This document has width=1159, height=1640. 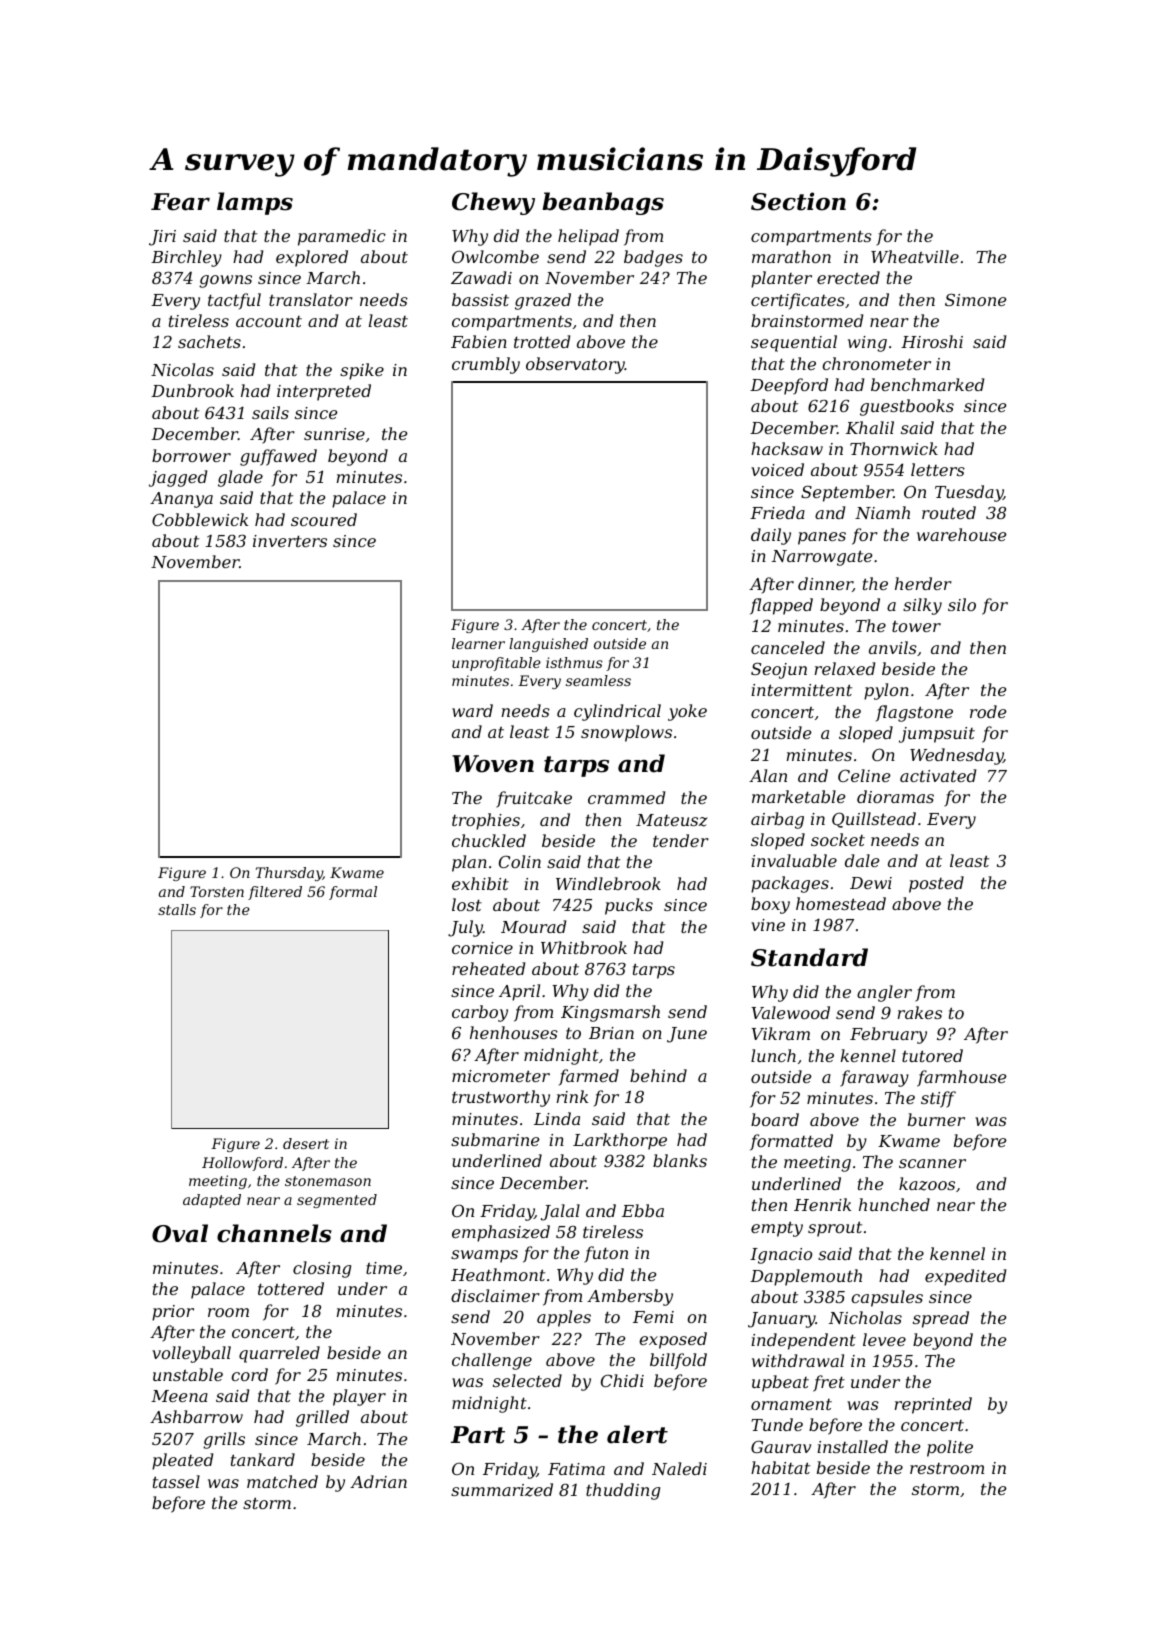 What do you see at coordinates (576, 1469) in the document?
I see `Fatima` at bounding box center [576, 1469].
